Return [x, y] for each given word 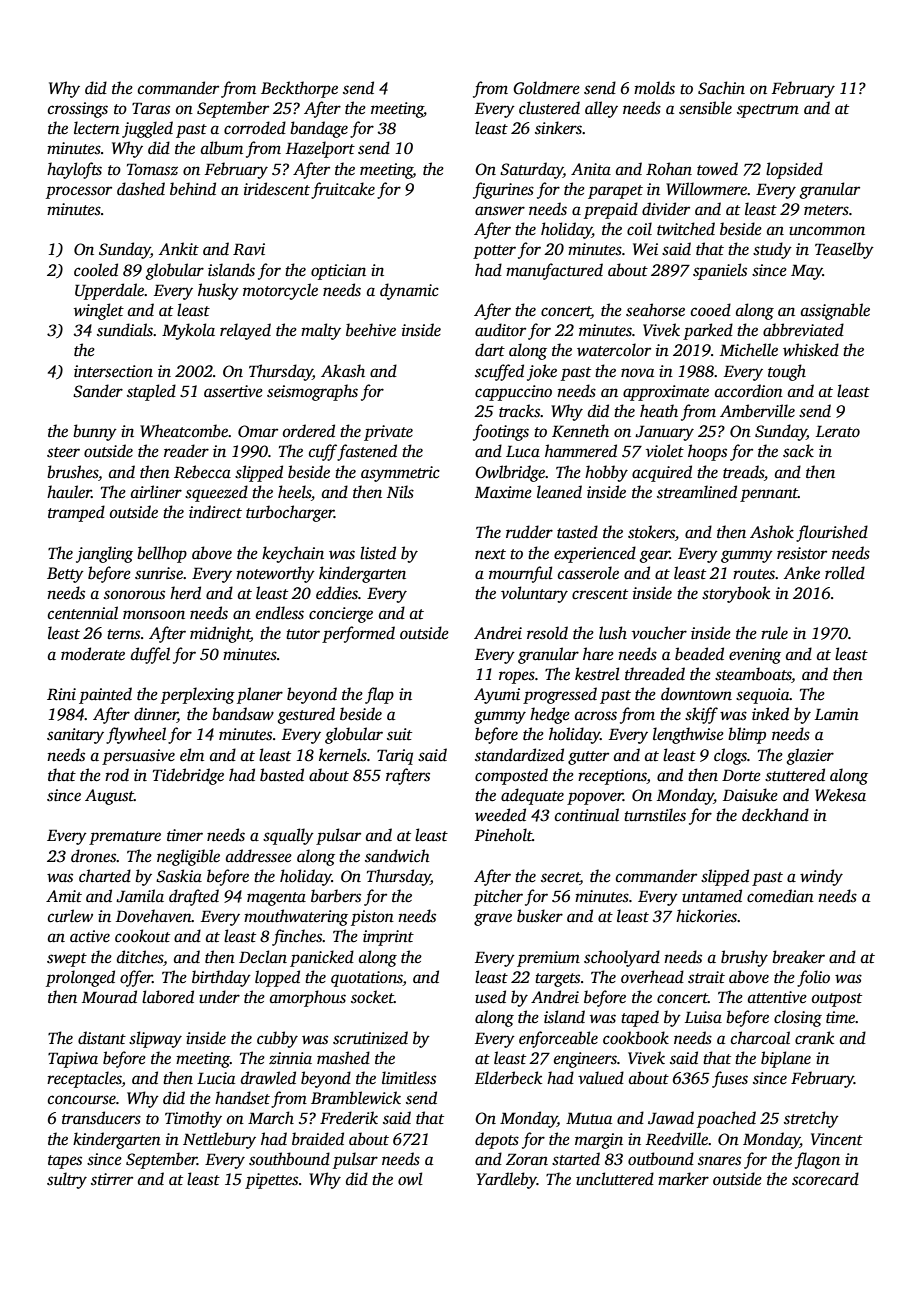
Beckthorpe [299, 89]
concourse [82, 1100]
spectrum [768, 111]
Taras [151, 108]
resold [547, 633]
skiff [701, 715]
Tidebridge [188, 776]
